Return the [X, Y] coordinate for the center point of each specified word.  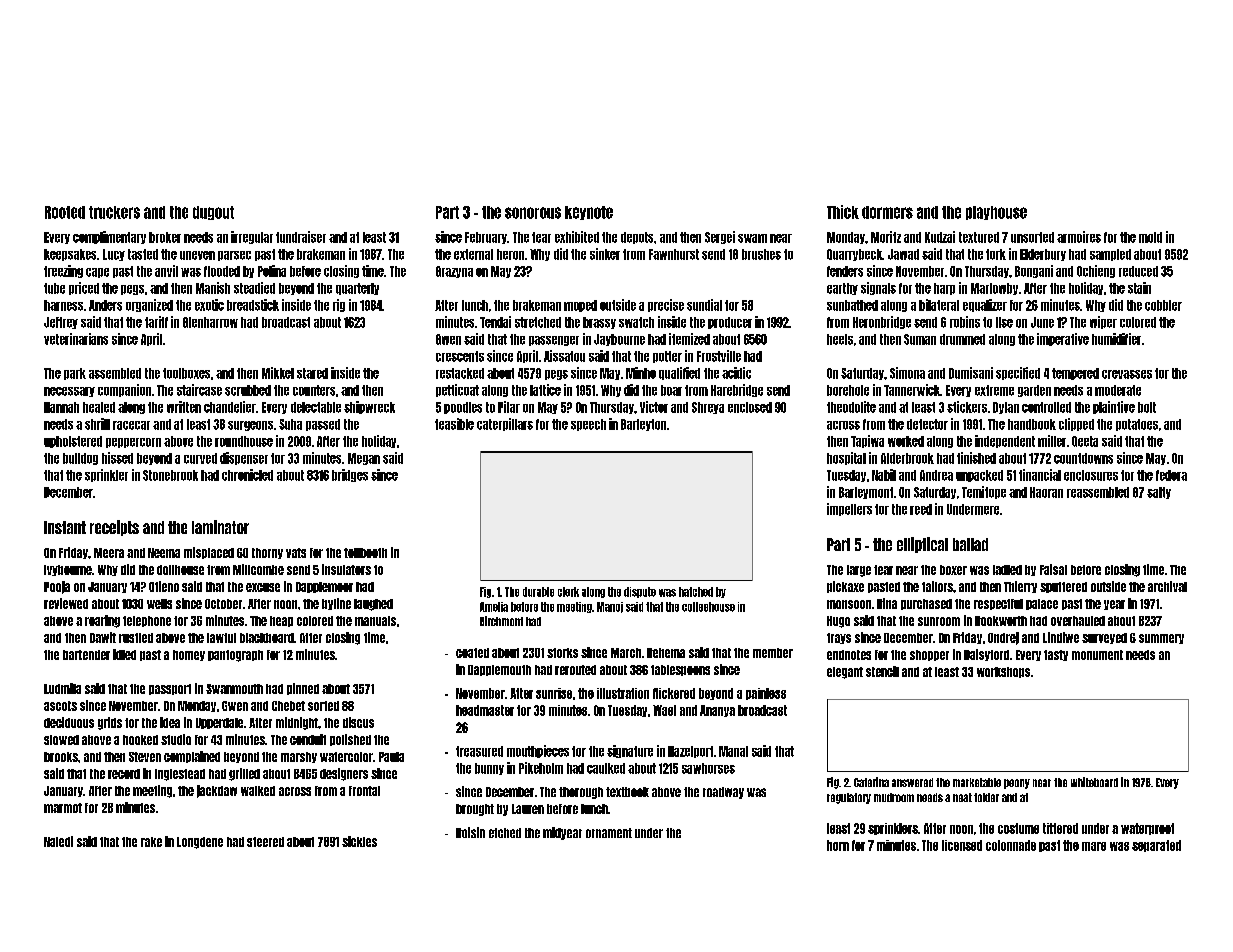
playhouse [996, 213]
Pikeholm [541, 768]
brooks [61, 757]
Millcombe [258, 569]
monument [1097, 655]
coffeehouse [708, 607]
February [486, 238]
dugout [213, 213]
